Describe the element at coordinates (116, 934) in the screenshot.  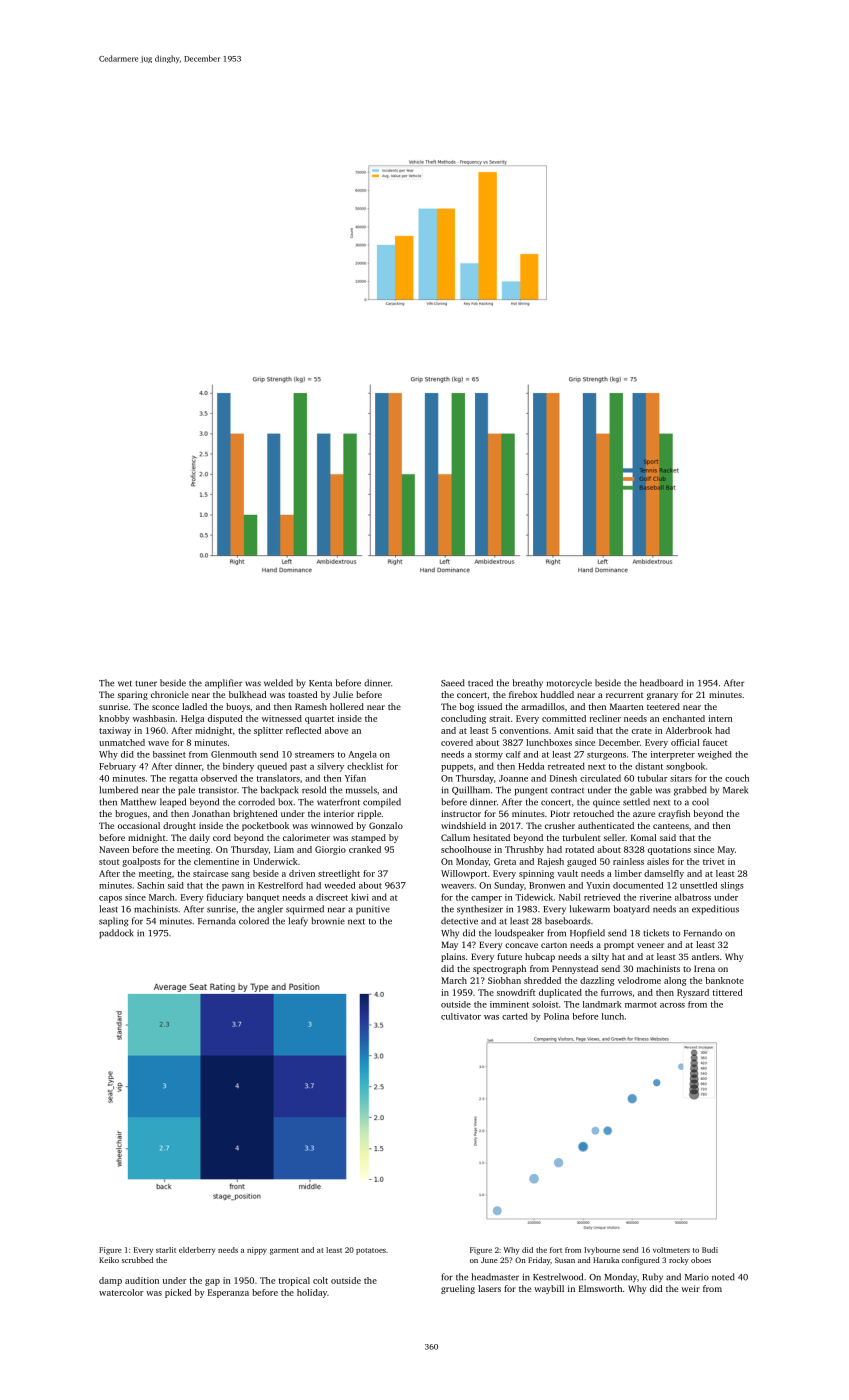
I see `paddock` at that location.
